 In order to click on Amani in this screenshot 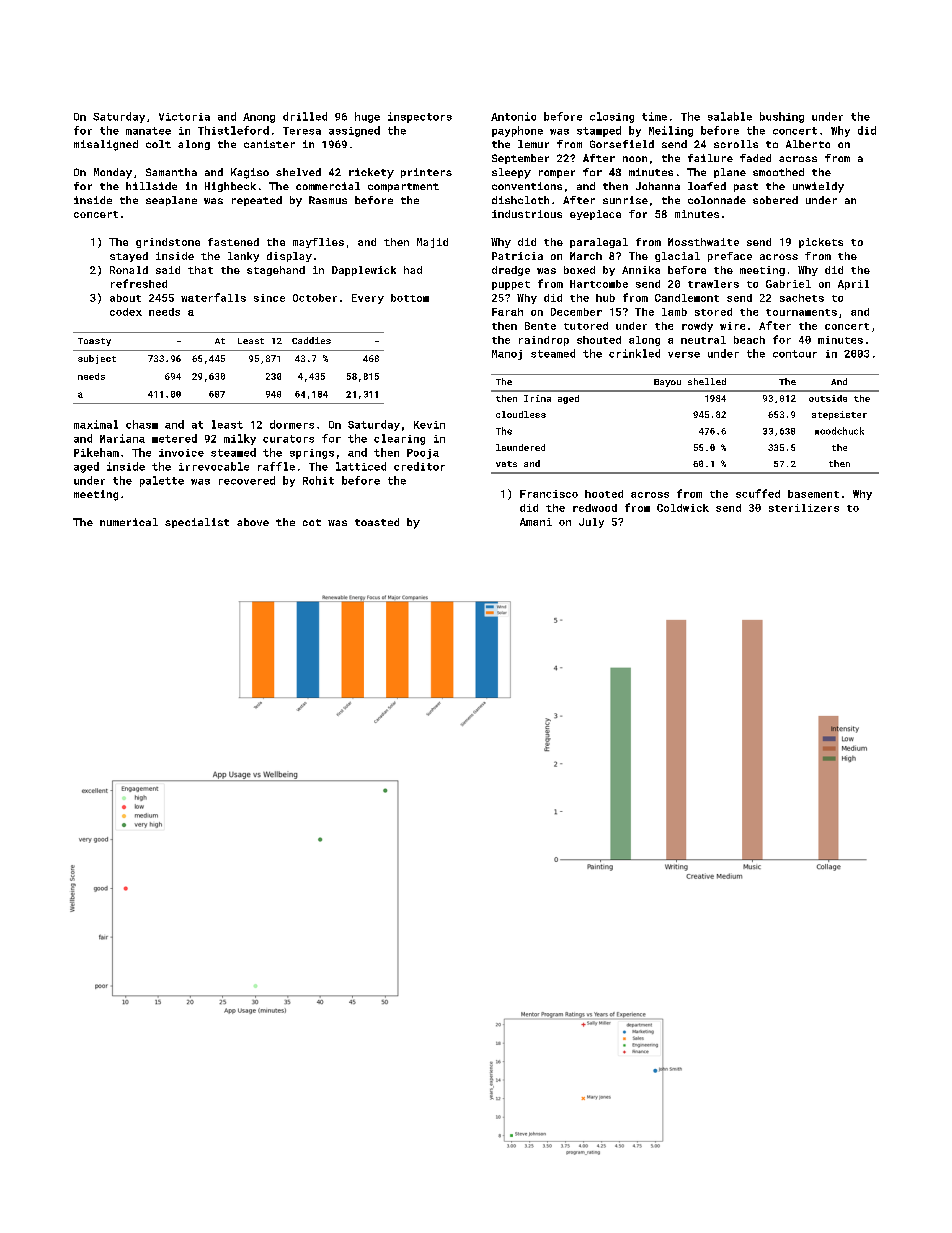, I will do `click(536, 522)`.
